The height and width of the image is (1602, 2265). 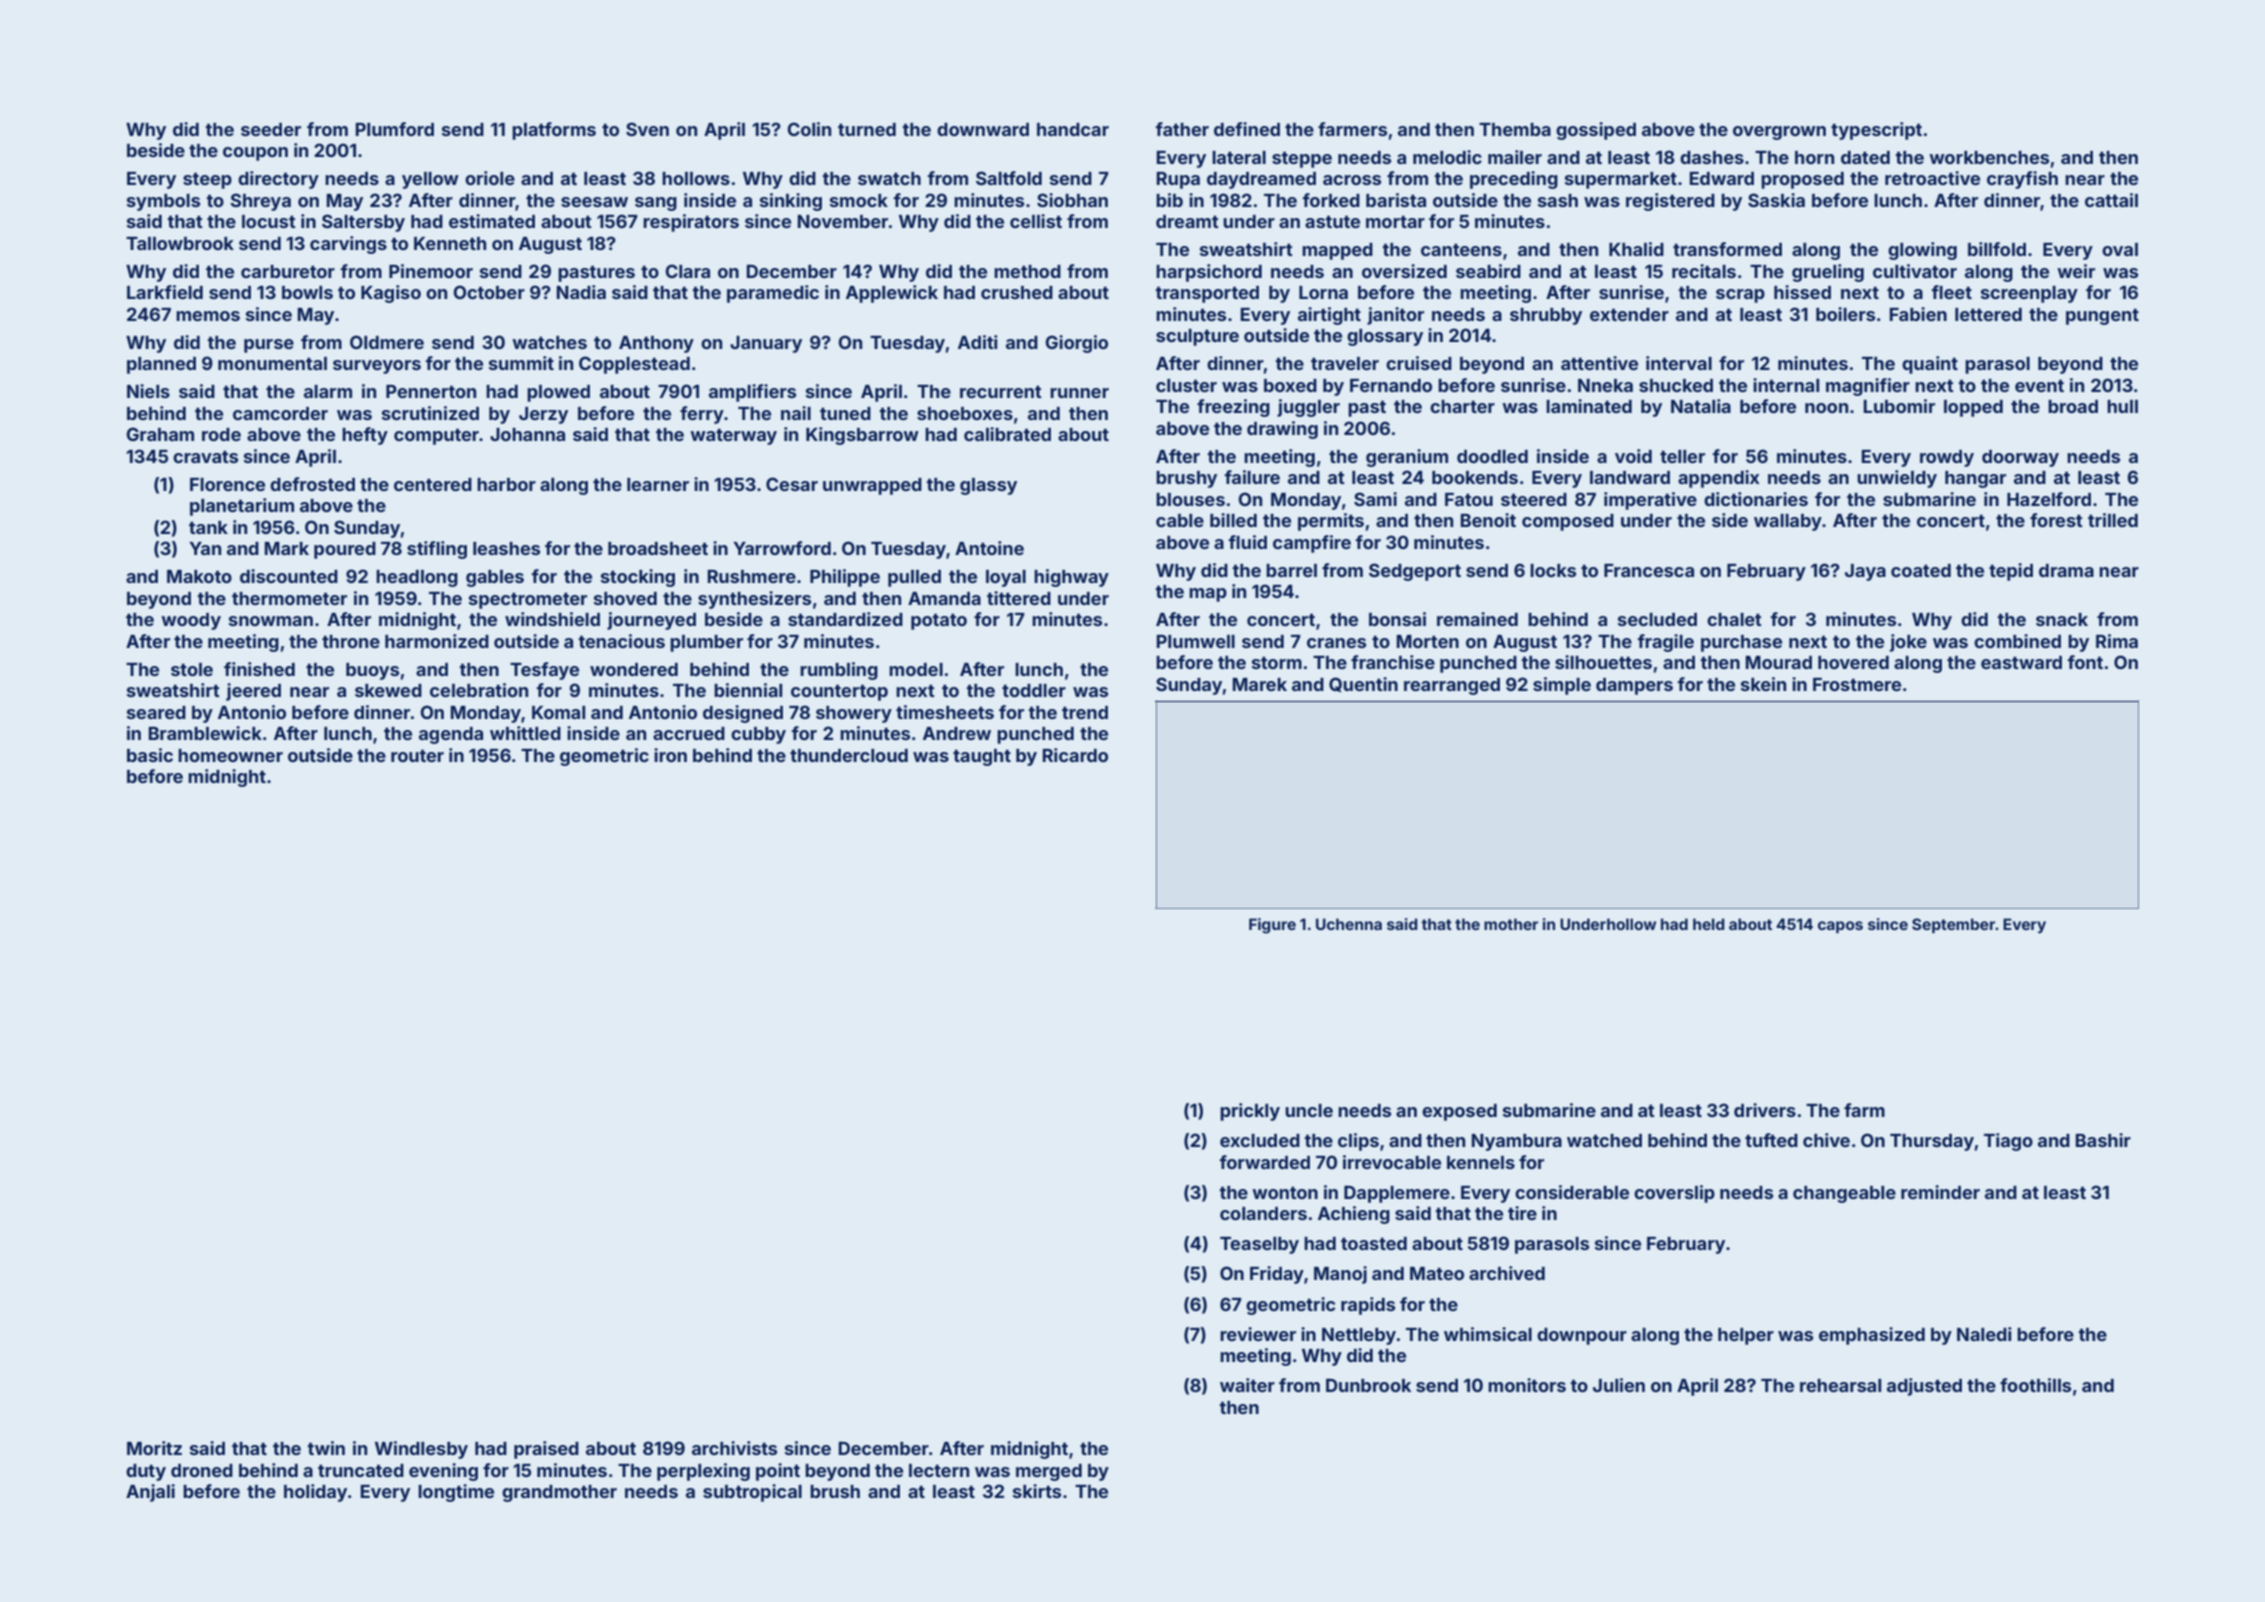 I want to click on Plumford, so click(x=394, y=129).
